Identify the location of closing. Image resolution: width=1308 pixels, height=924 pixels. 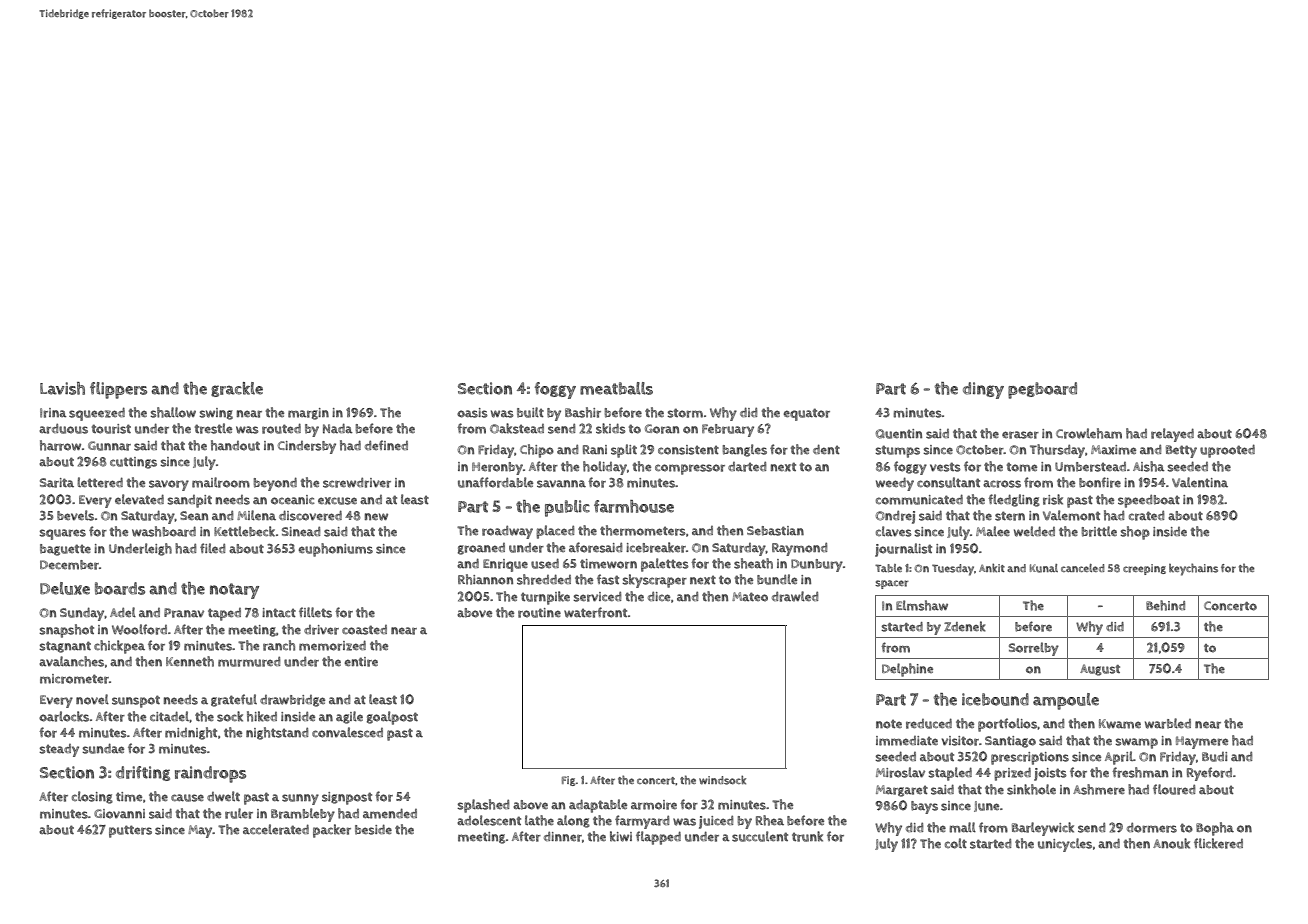
(92, 797).
